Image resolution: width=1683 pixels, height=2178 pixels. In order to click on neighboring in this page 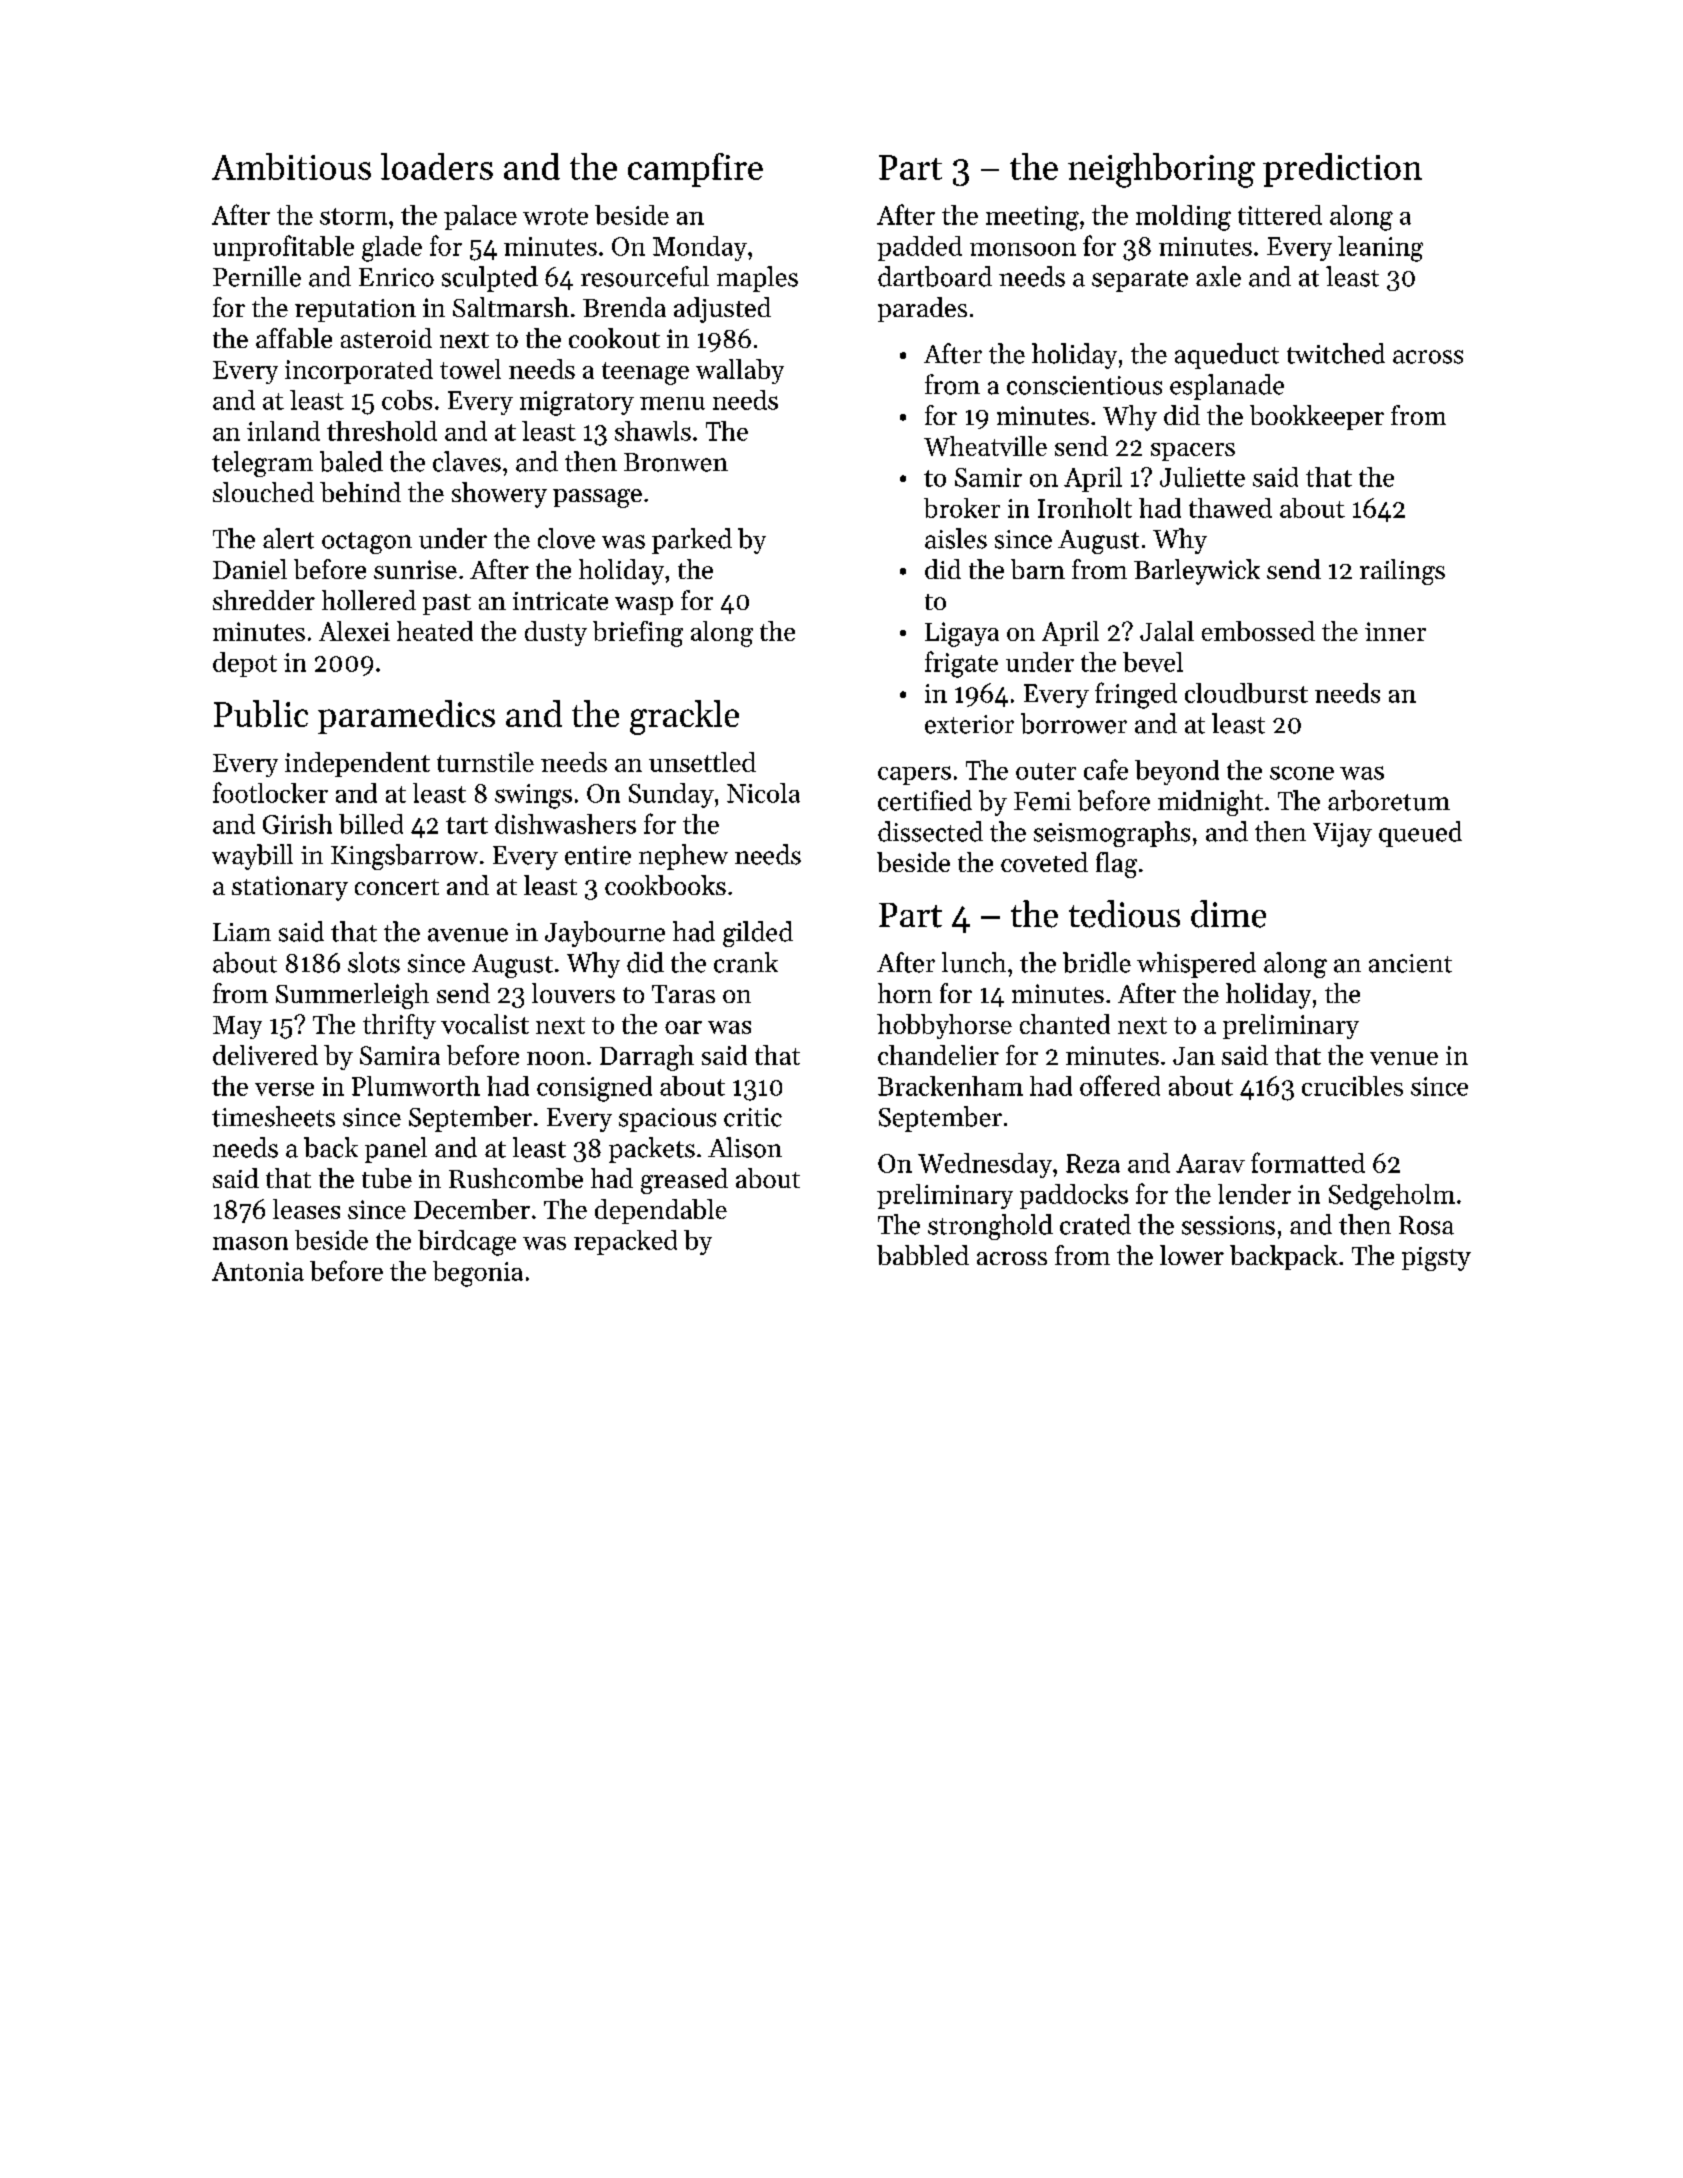, I will do `click(1161, 170)`.
